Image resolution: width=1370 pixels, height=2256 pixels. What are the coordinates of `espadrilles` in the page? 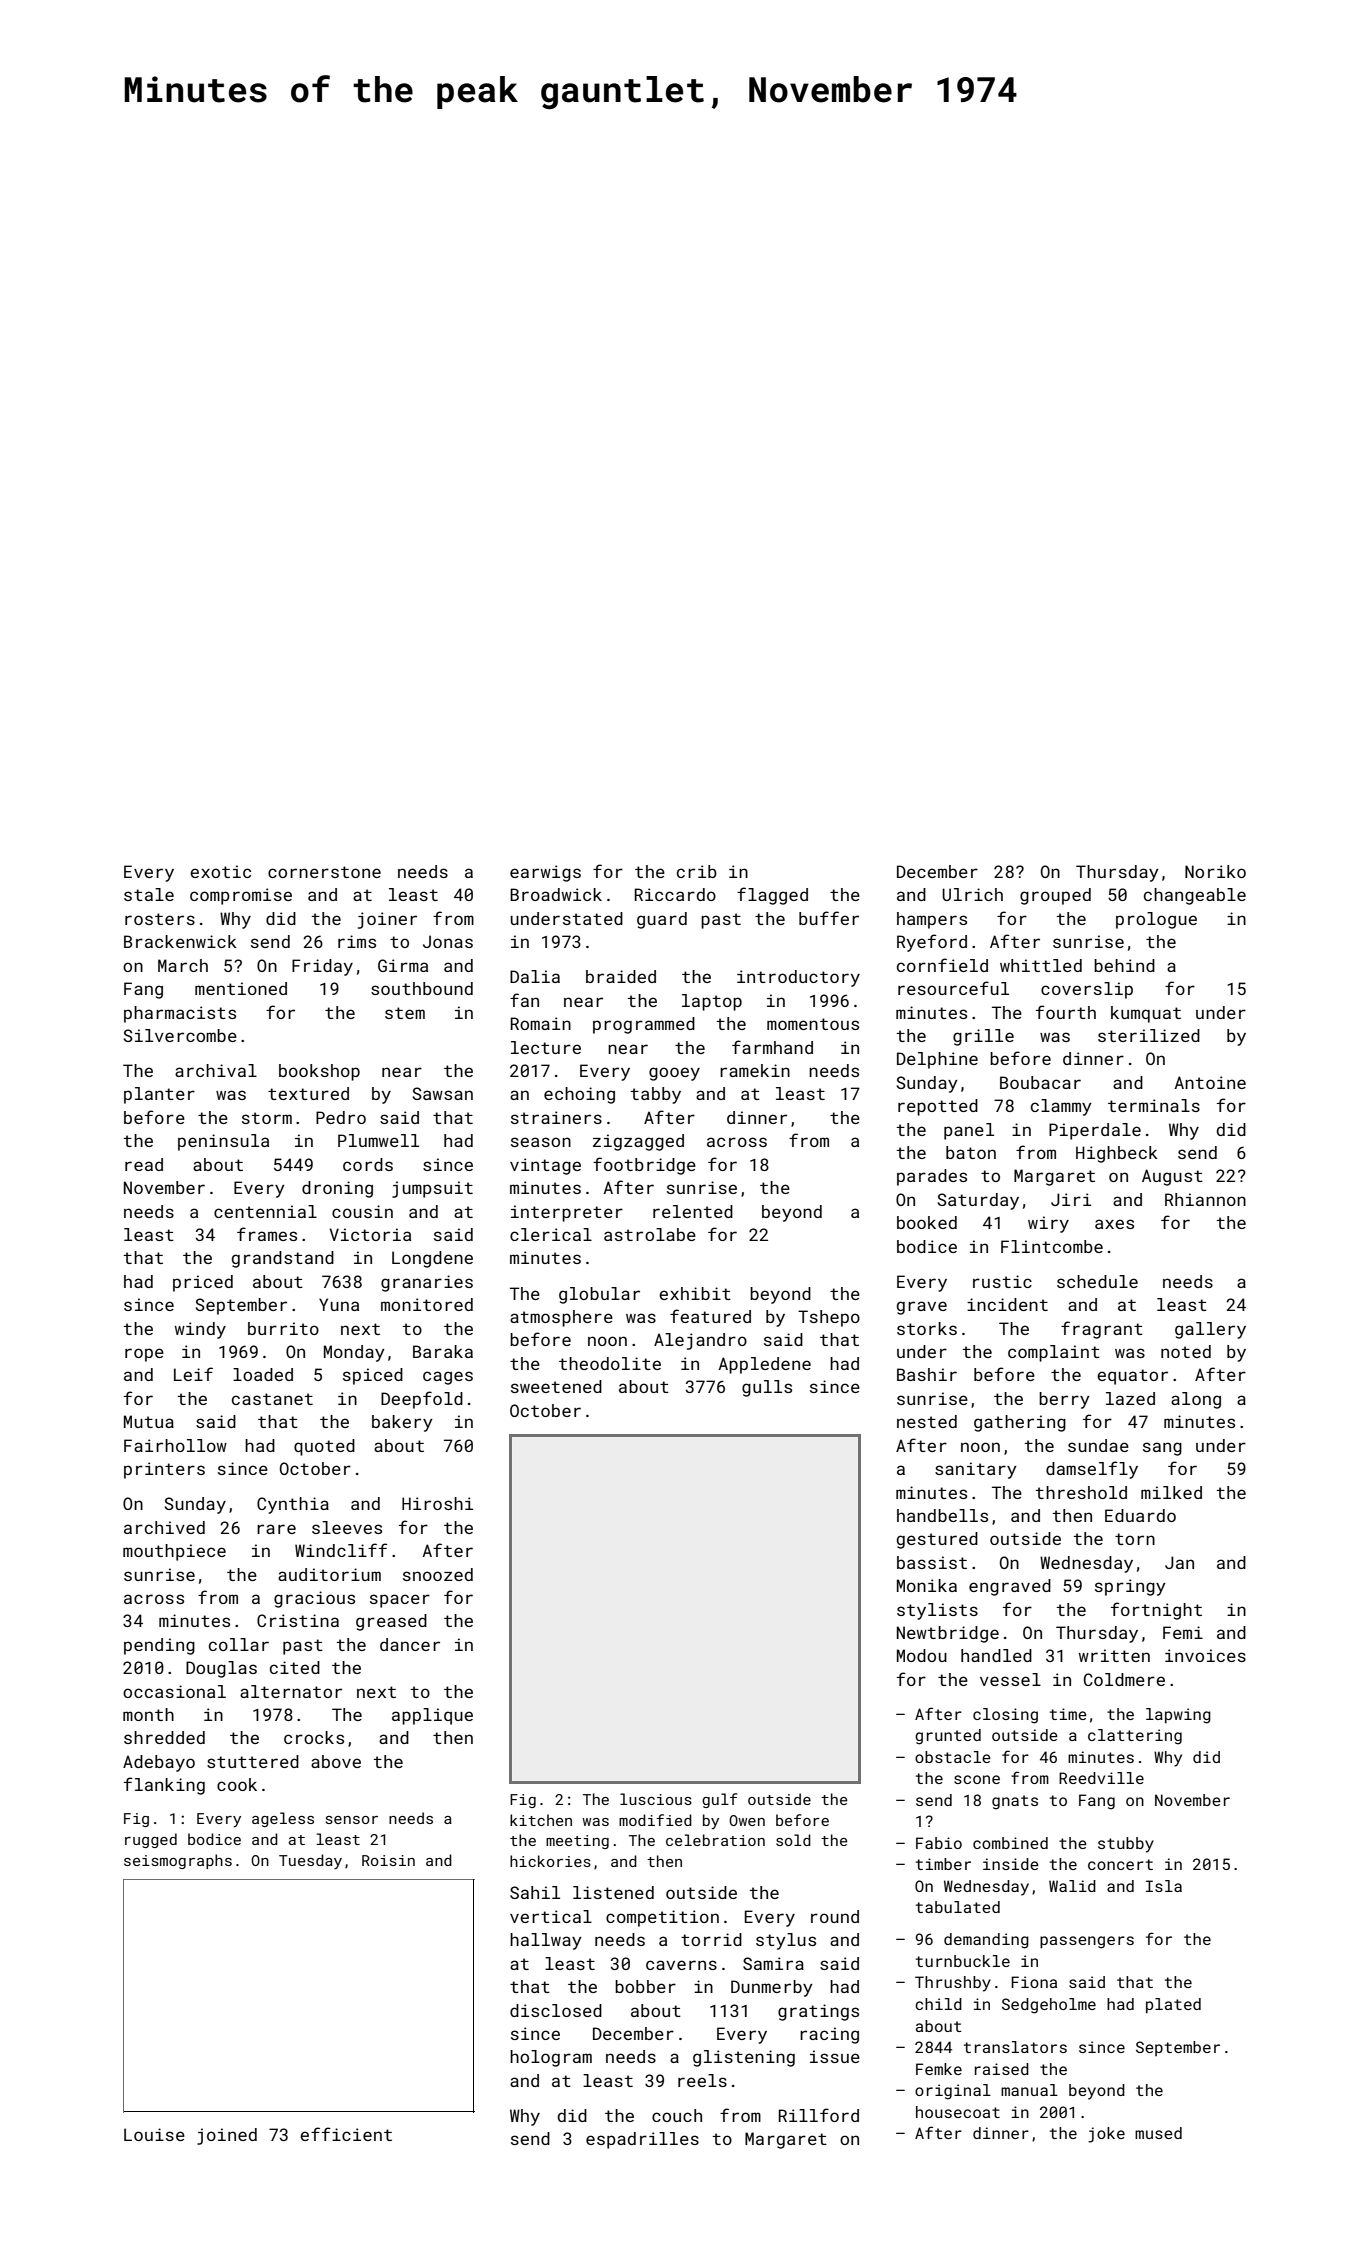 It's located at (642, 2140).
